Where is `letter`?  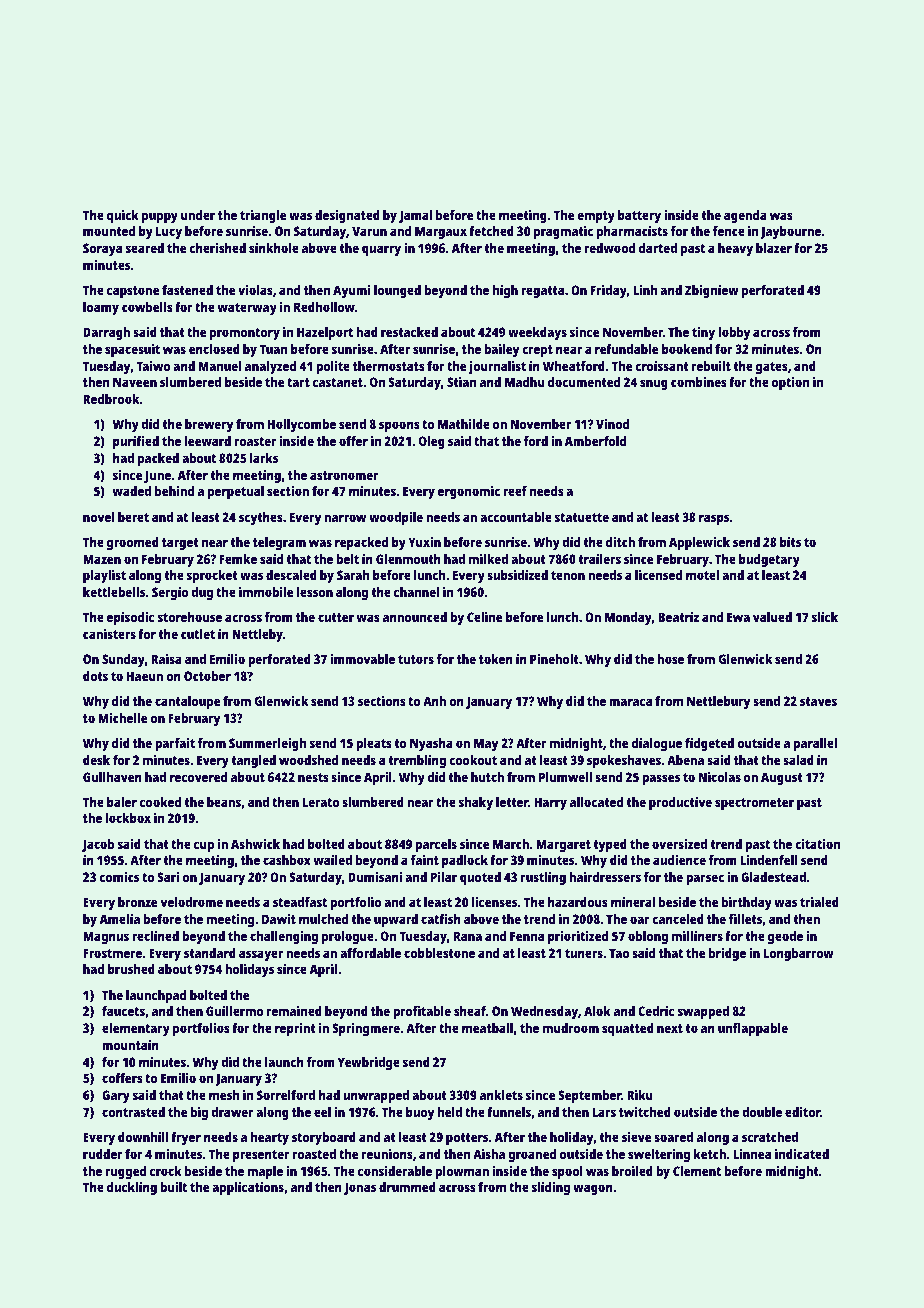
letter is located at coordinates (512, 802).
